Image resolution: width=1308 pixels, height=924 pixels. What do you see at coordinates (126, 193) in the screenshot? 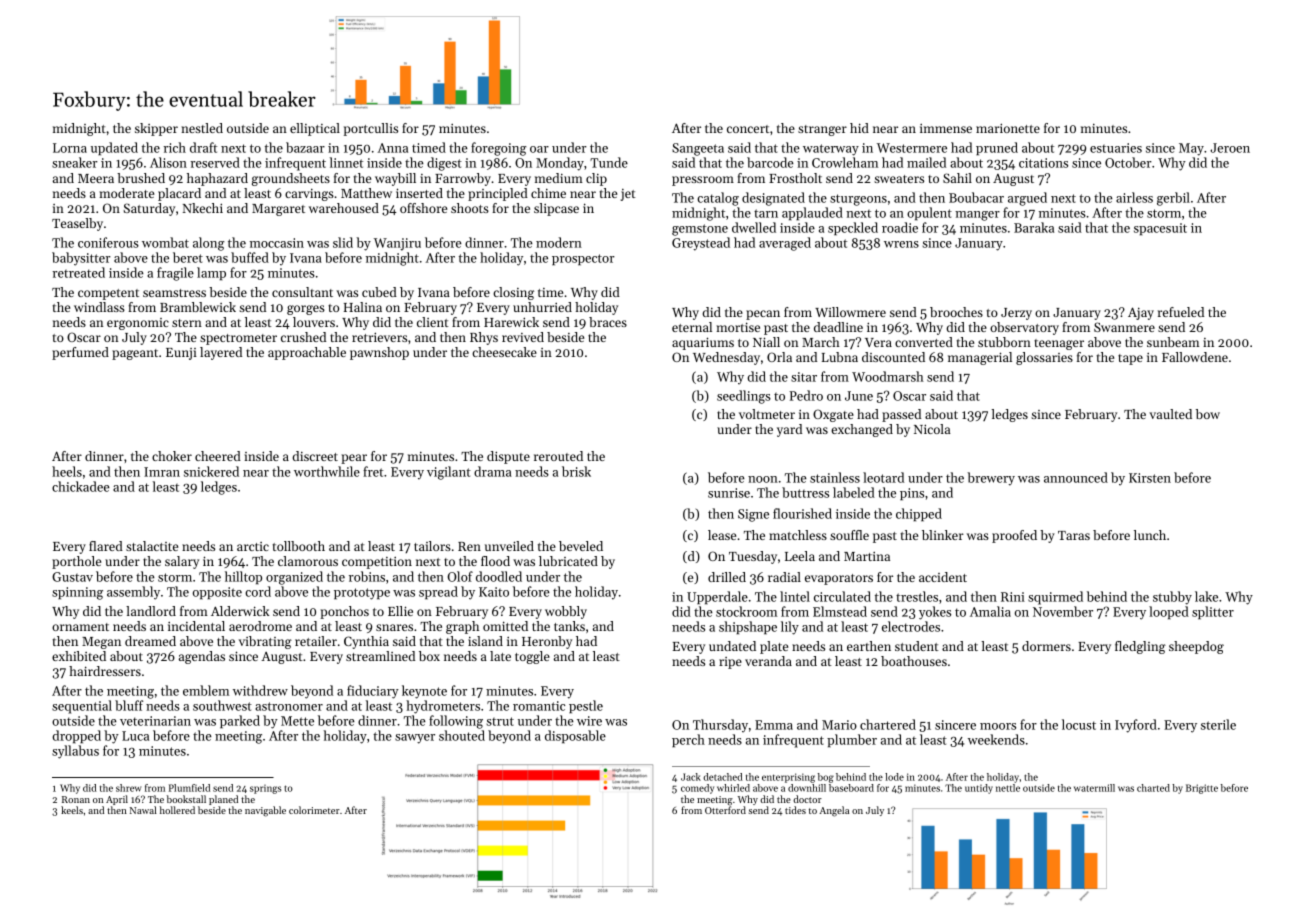
I see `moderate` at bounding box center [126, 193].
